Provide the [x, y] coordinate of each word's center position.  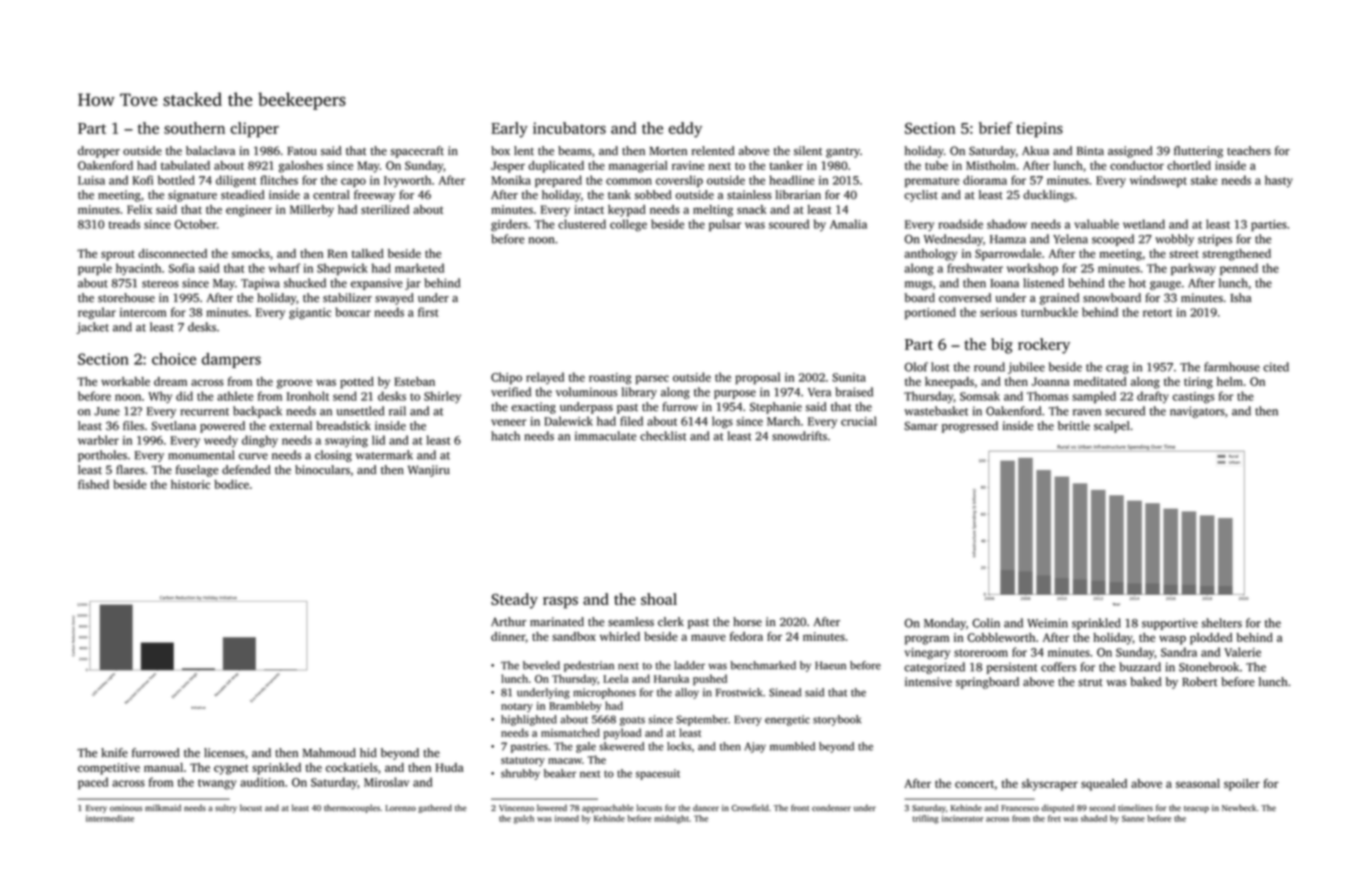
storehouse [126, 298]
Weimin [1047, 623]
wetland [1144, 224]
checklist [663, 436]
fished [93, 484]
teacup [1196, 809]
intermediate [110, 818]
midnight [671, 819]
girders [509, 225]
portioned [930, 313]
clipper [254, 130]
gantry [843, 153]
